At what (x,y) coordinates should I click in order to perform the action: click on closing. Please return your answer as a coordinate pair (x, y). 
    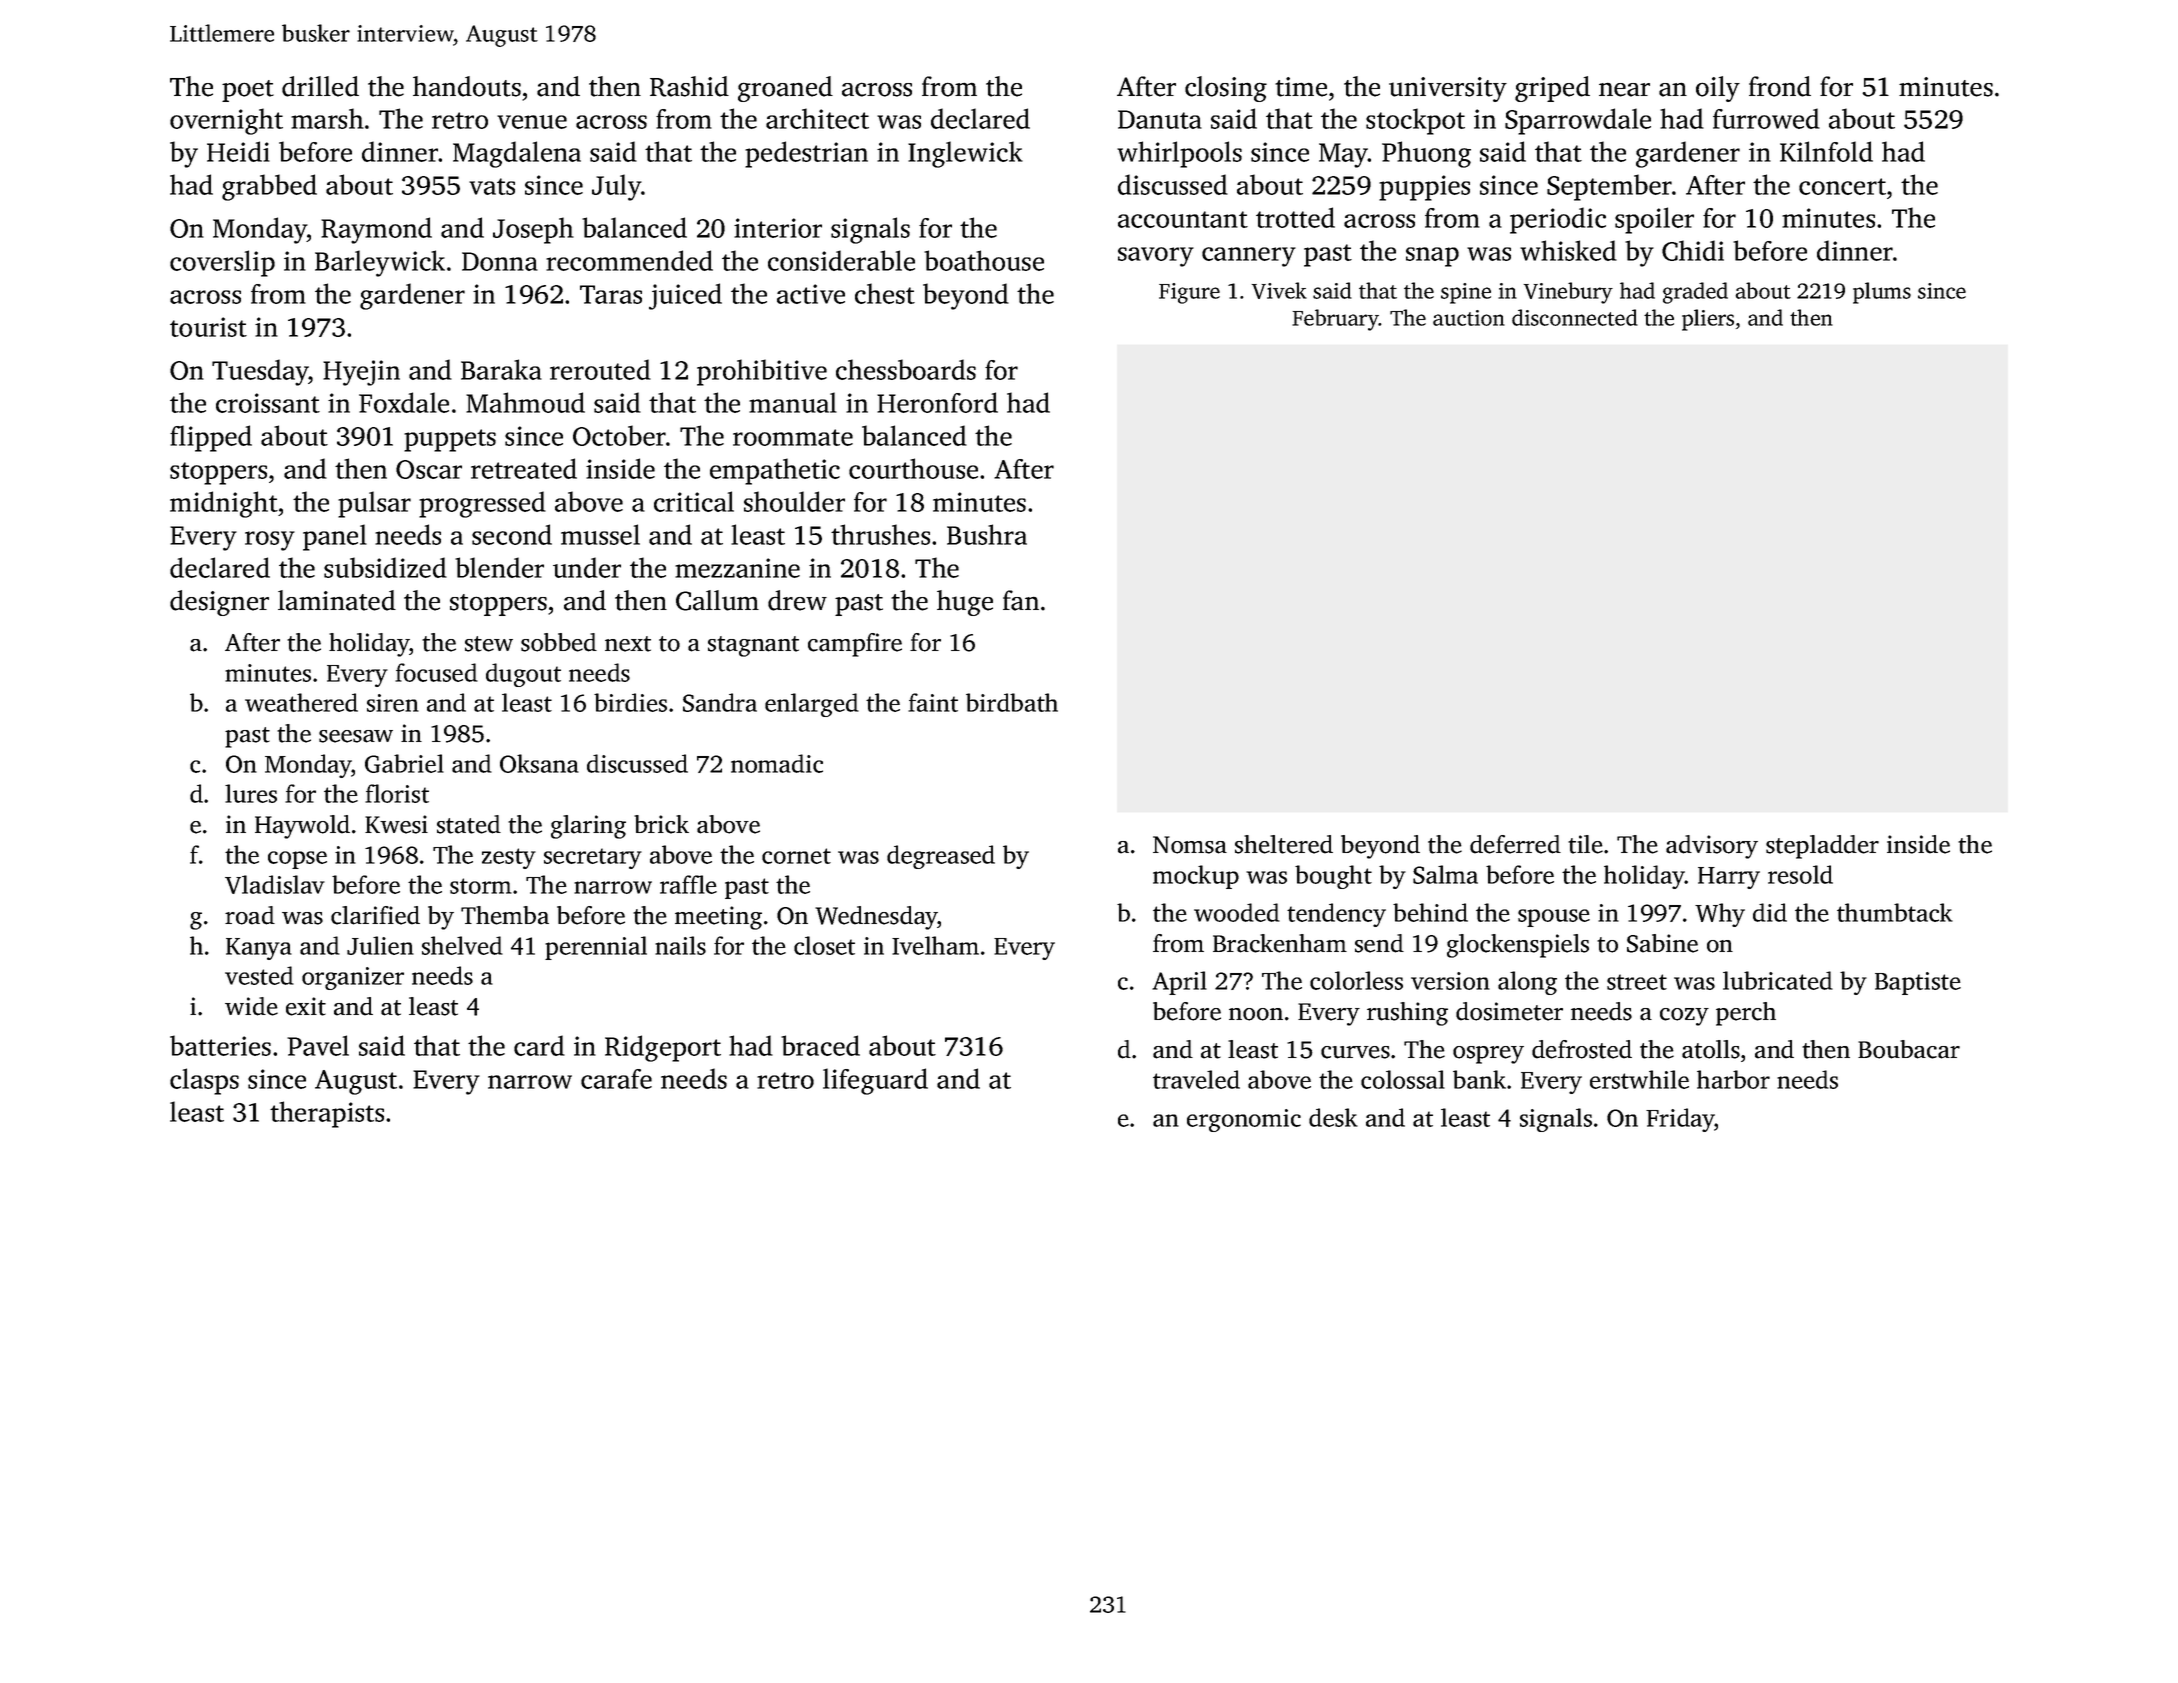
    Looking at the image, I should click on (1226, 89).
